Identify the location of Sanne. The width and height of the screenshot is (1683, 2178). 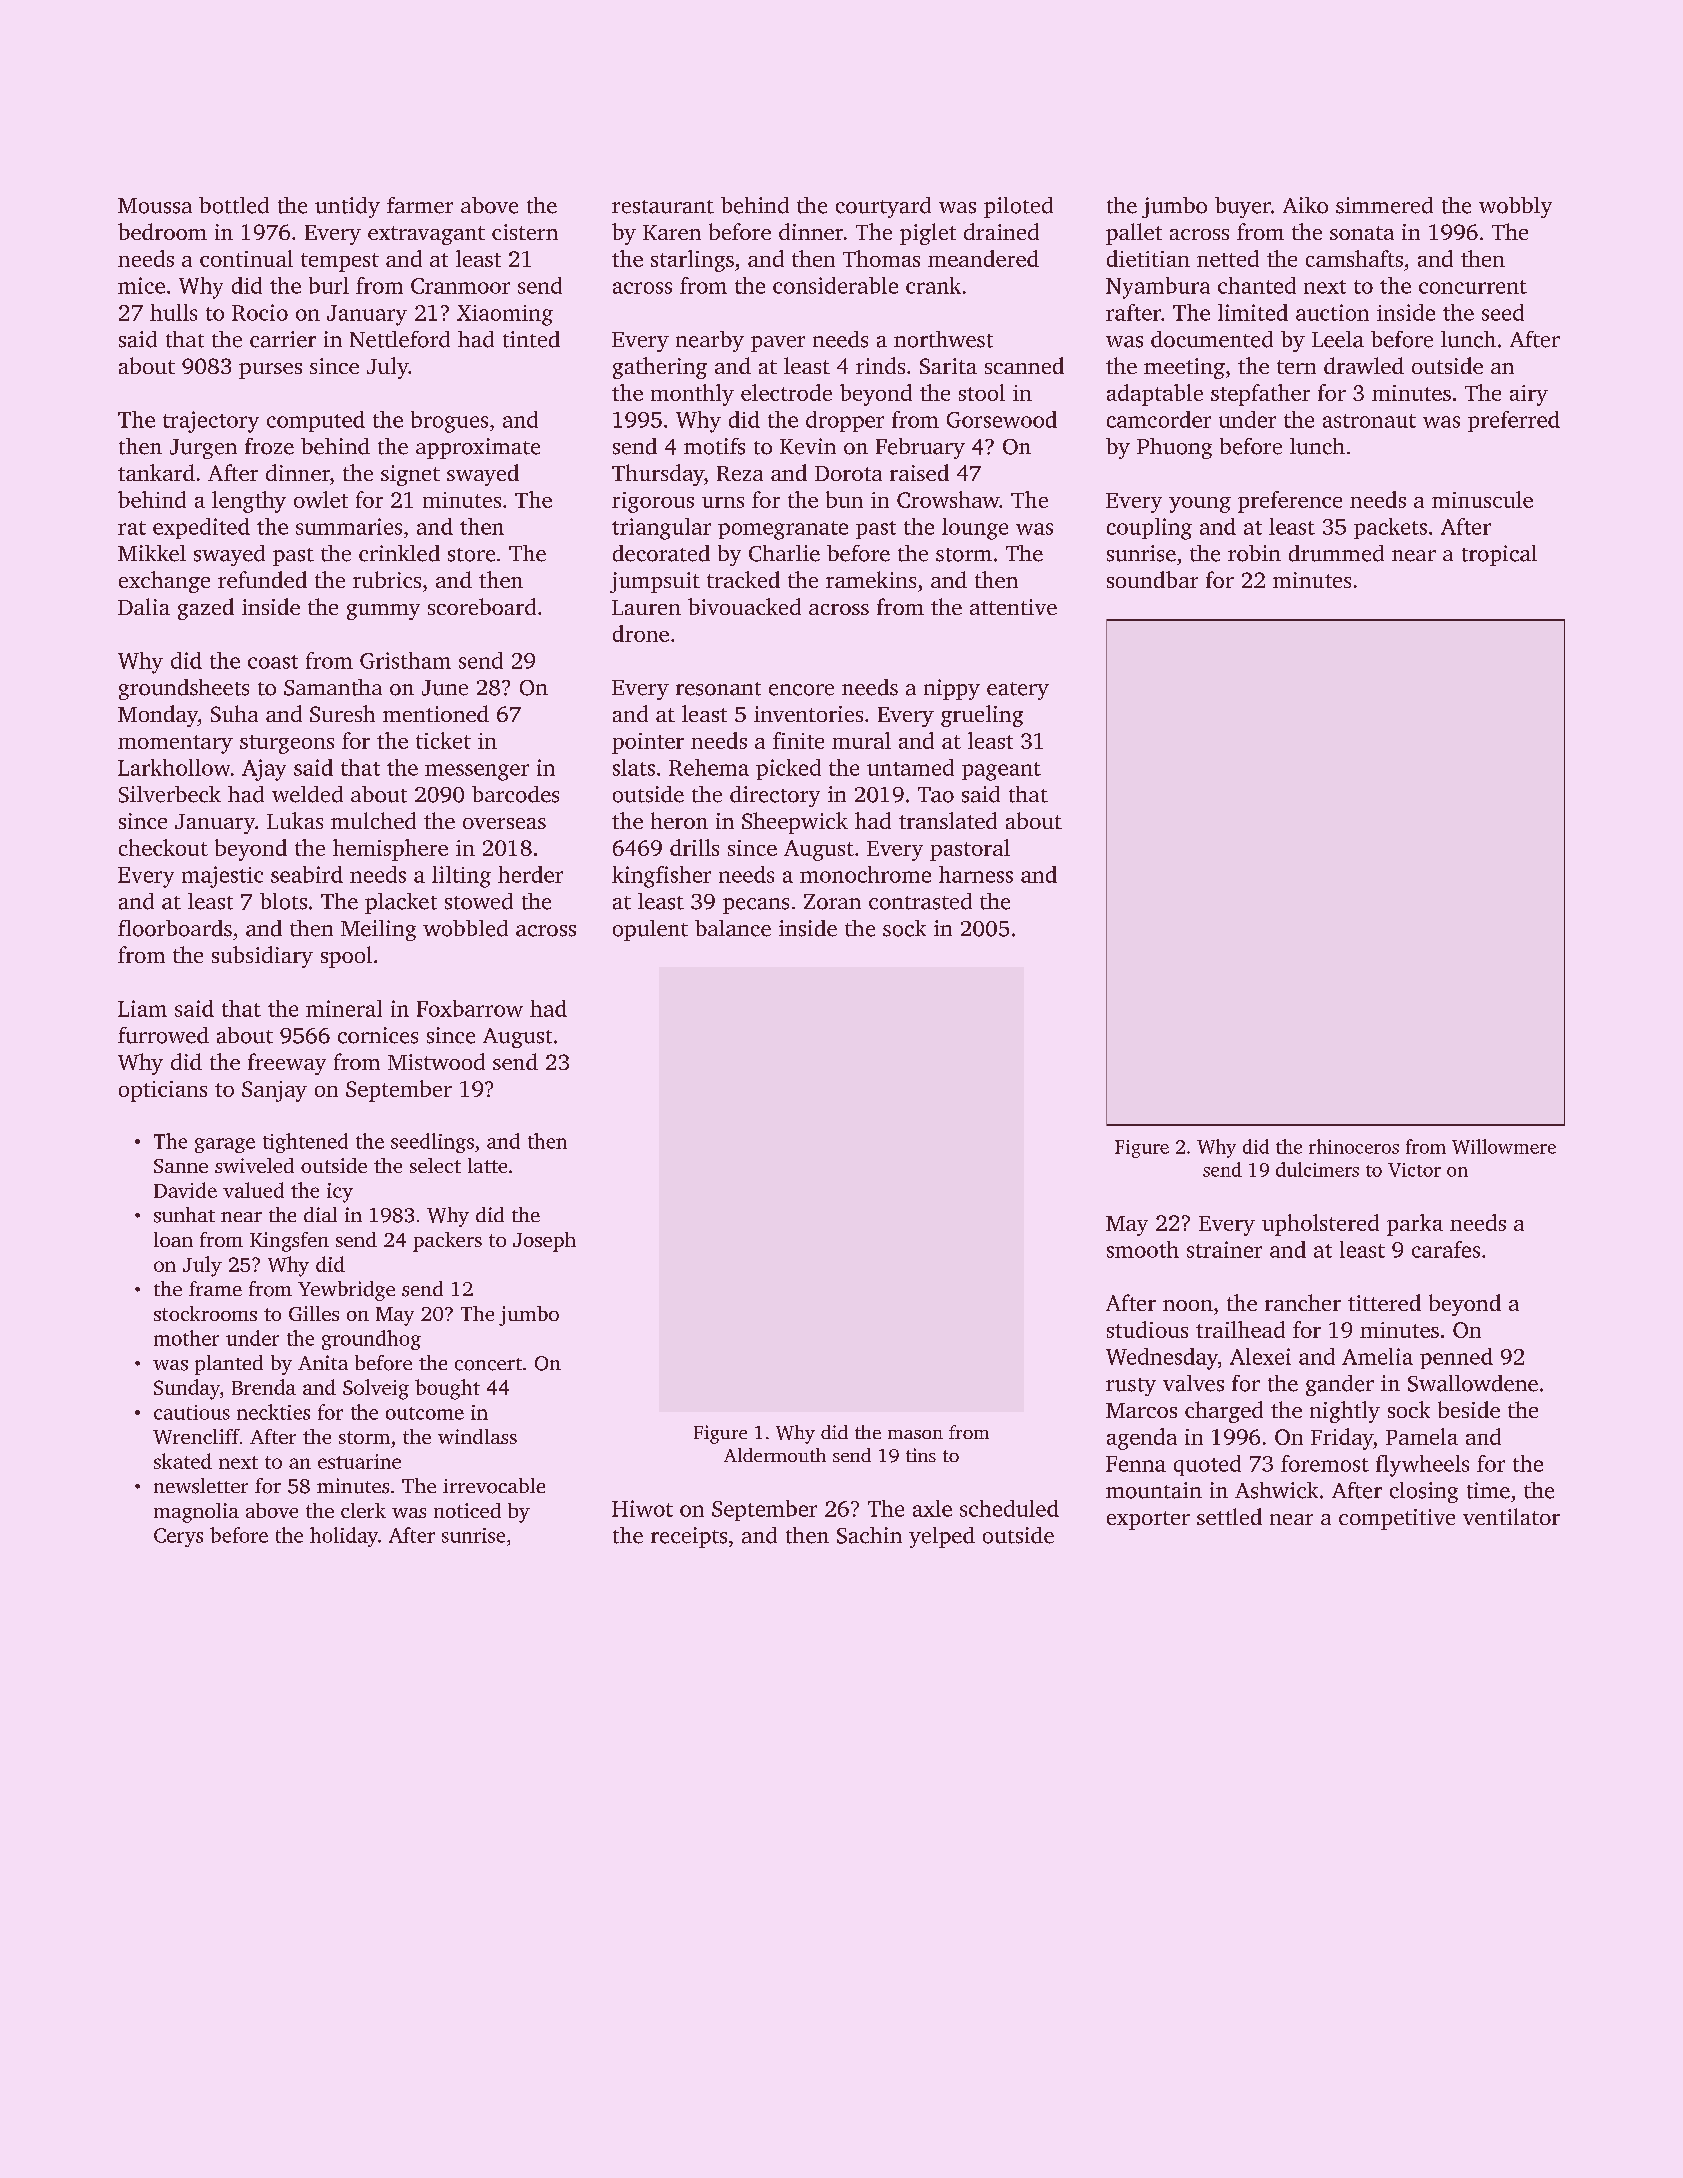
(181, 1166).
